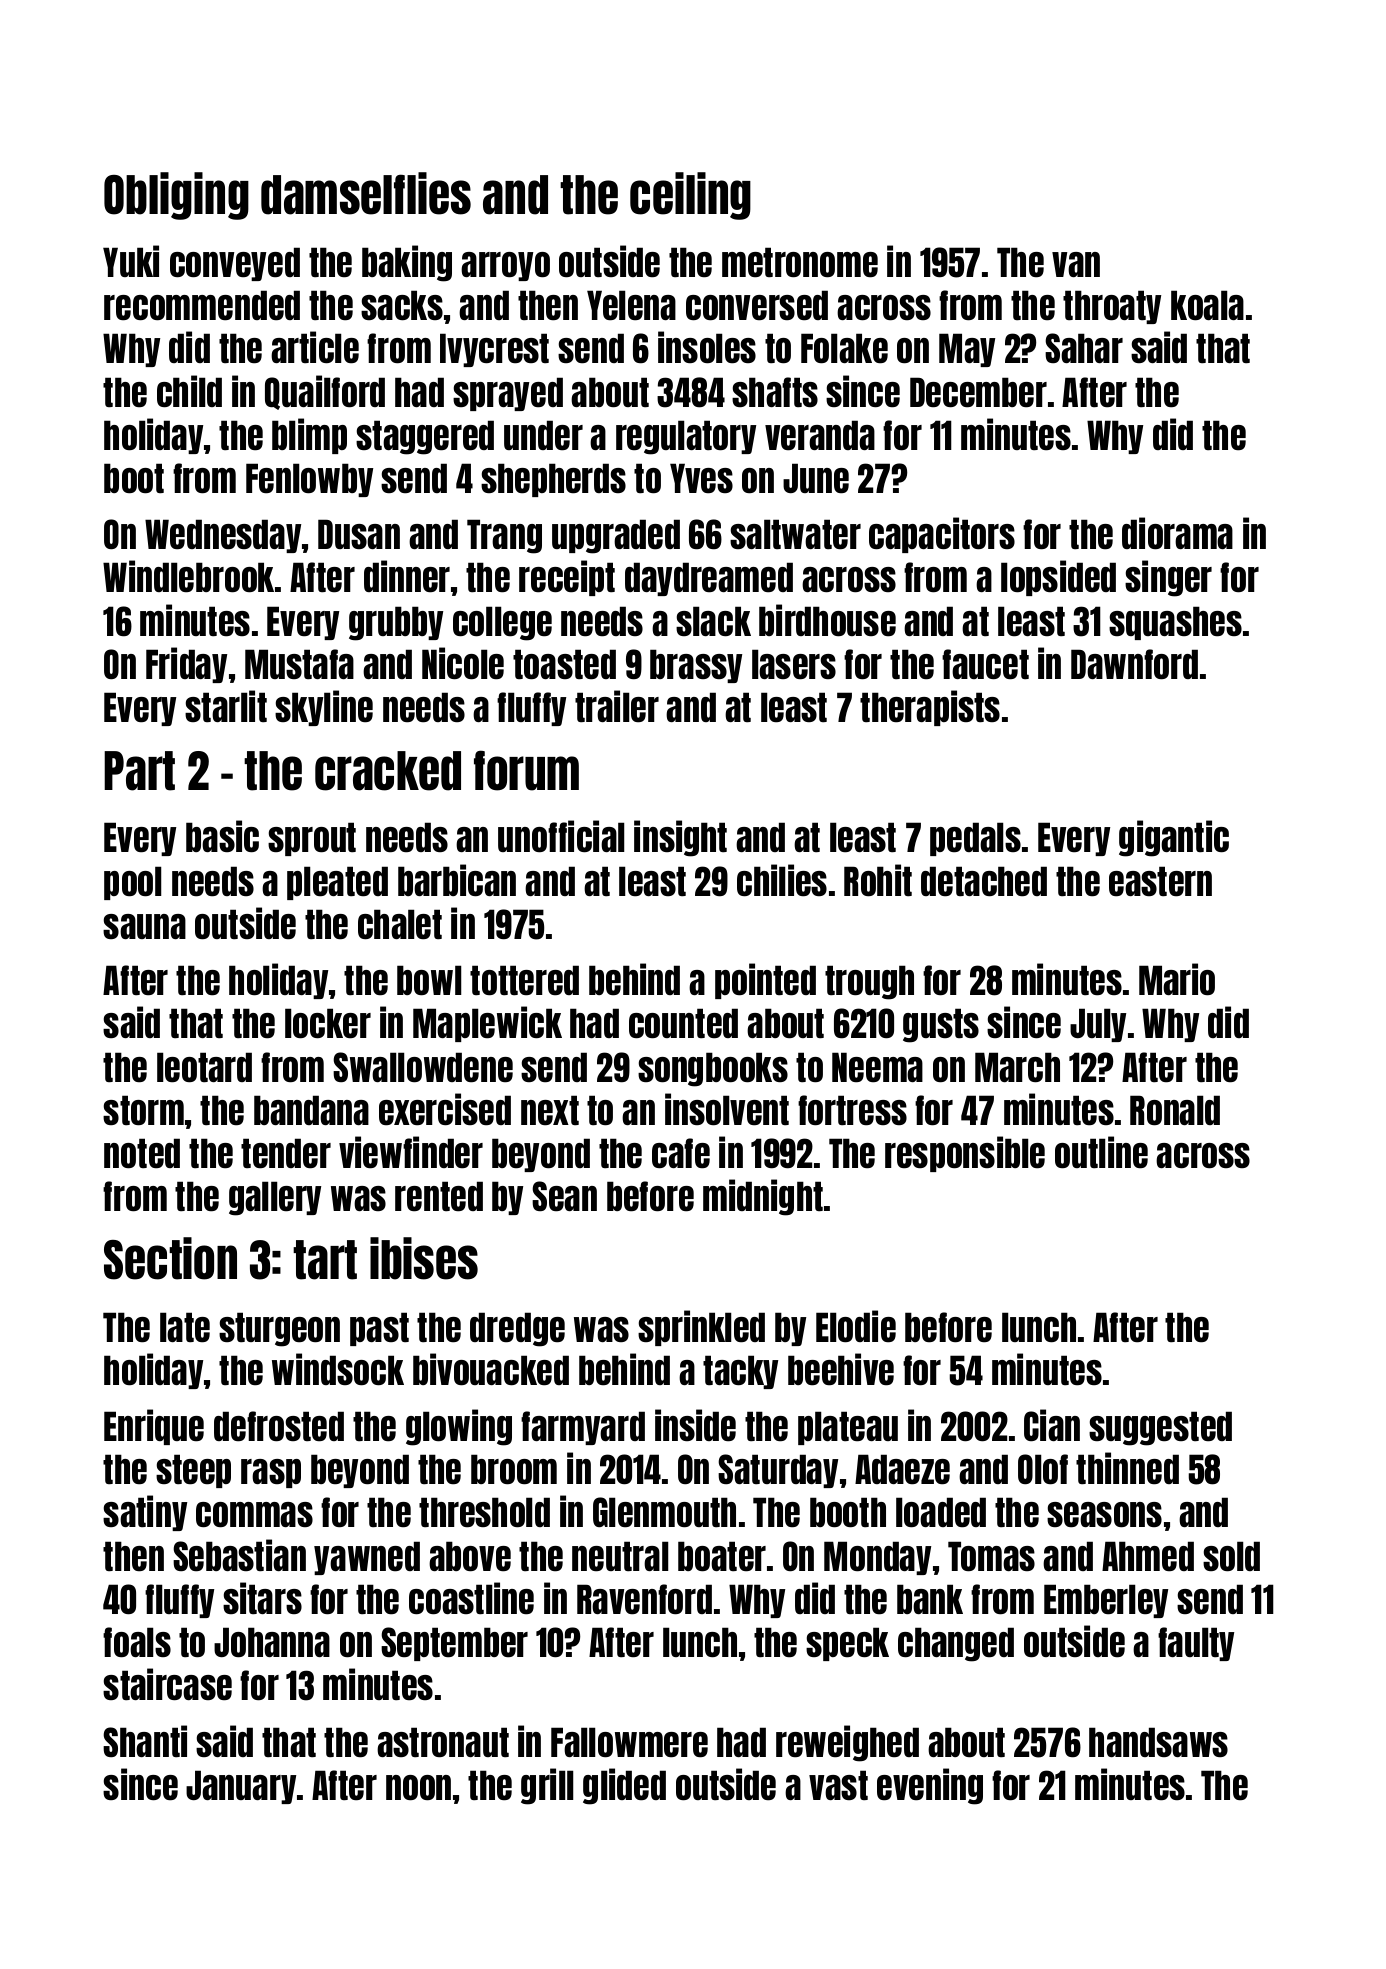 The height and width of the document is (1969, 1386). I want to click on lopsided, so click(1058, 578).
